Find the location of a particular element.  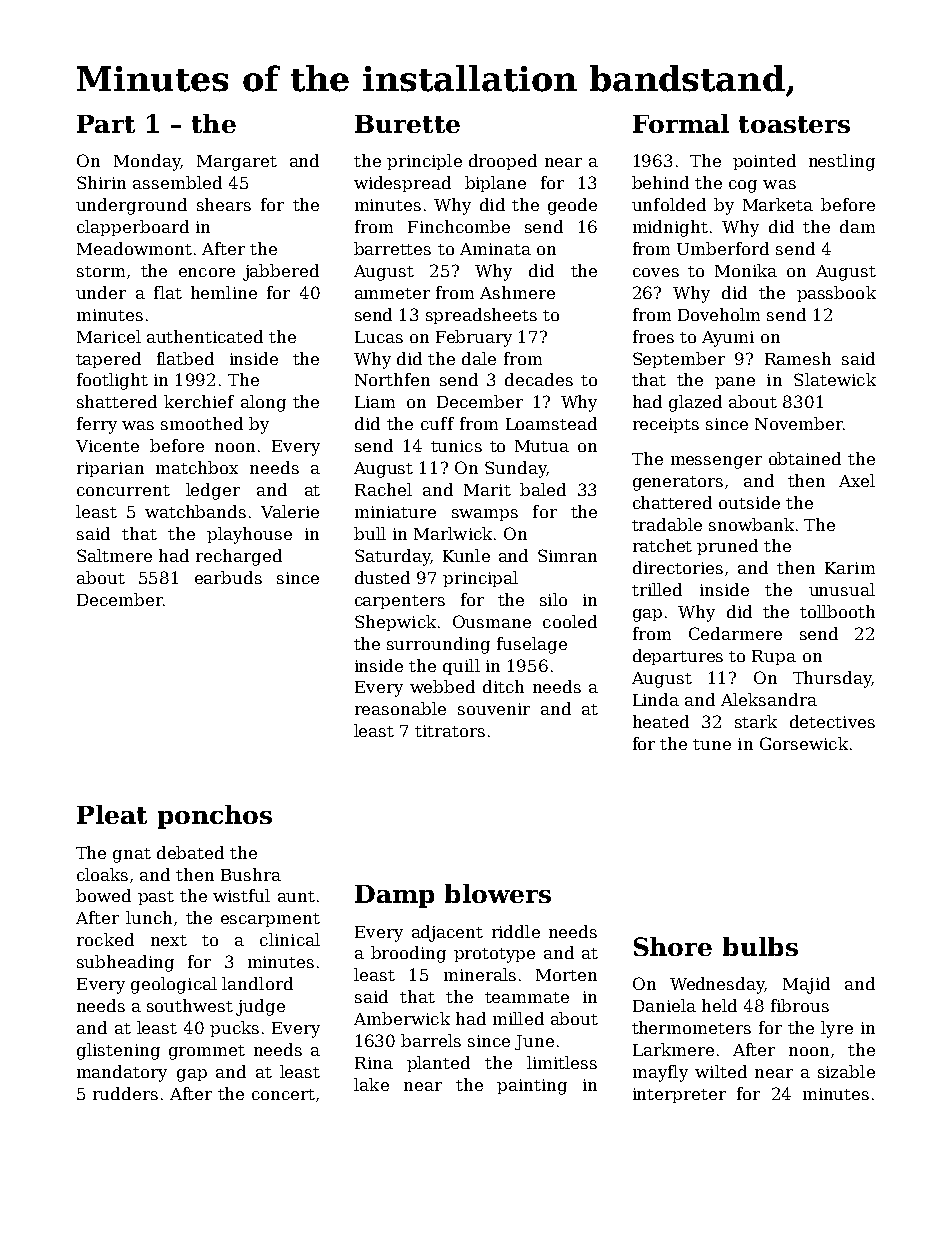

concurrent is located at coordinates (123, 490).
